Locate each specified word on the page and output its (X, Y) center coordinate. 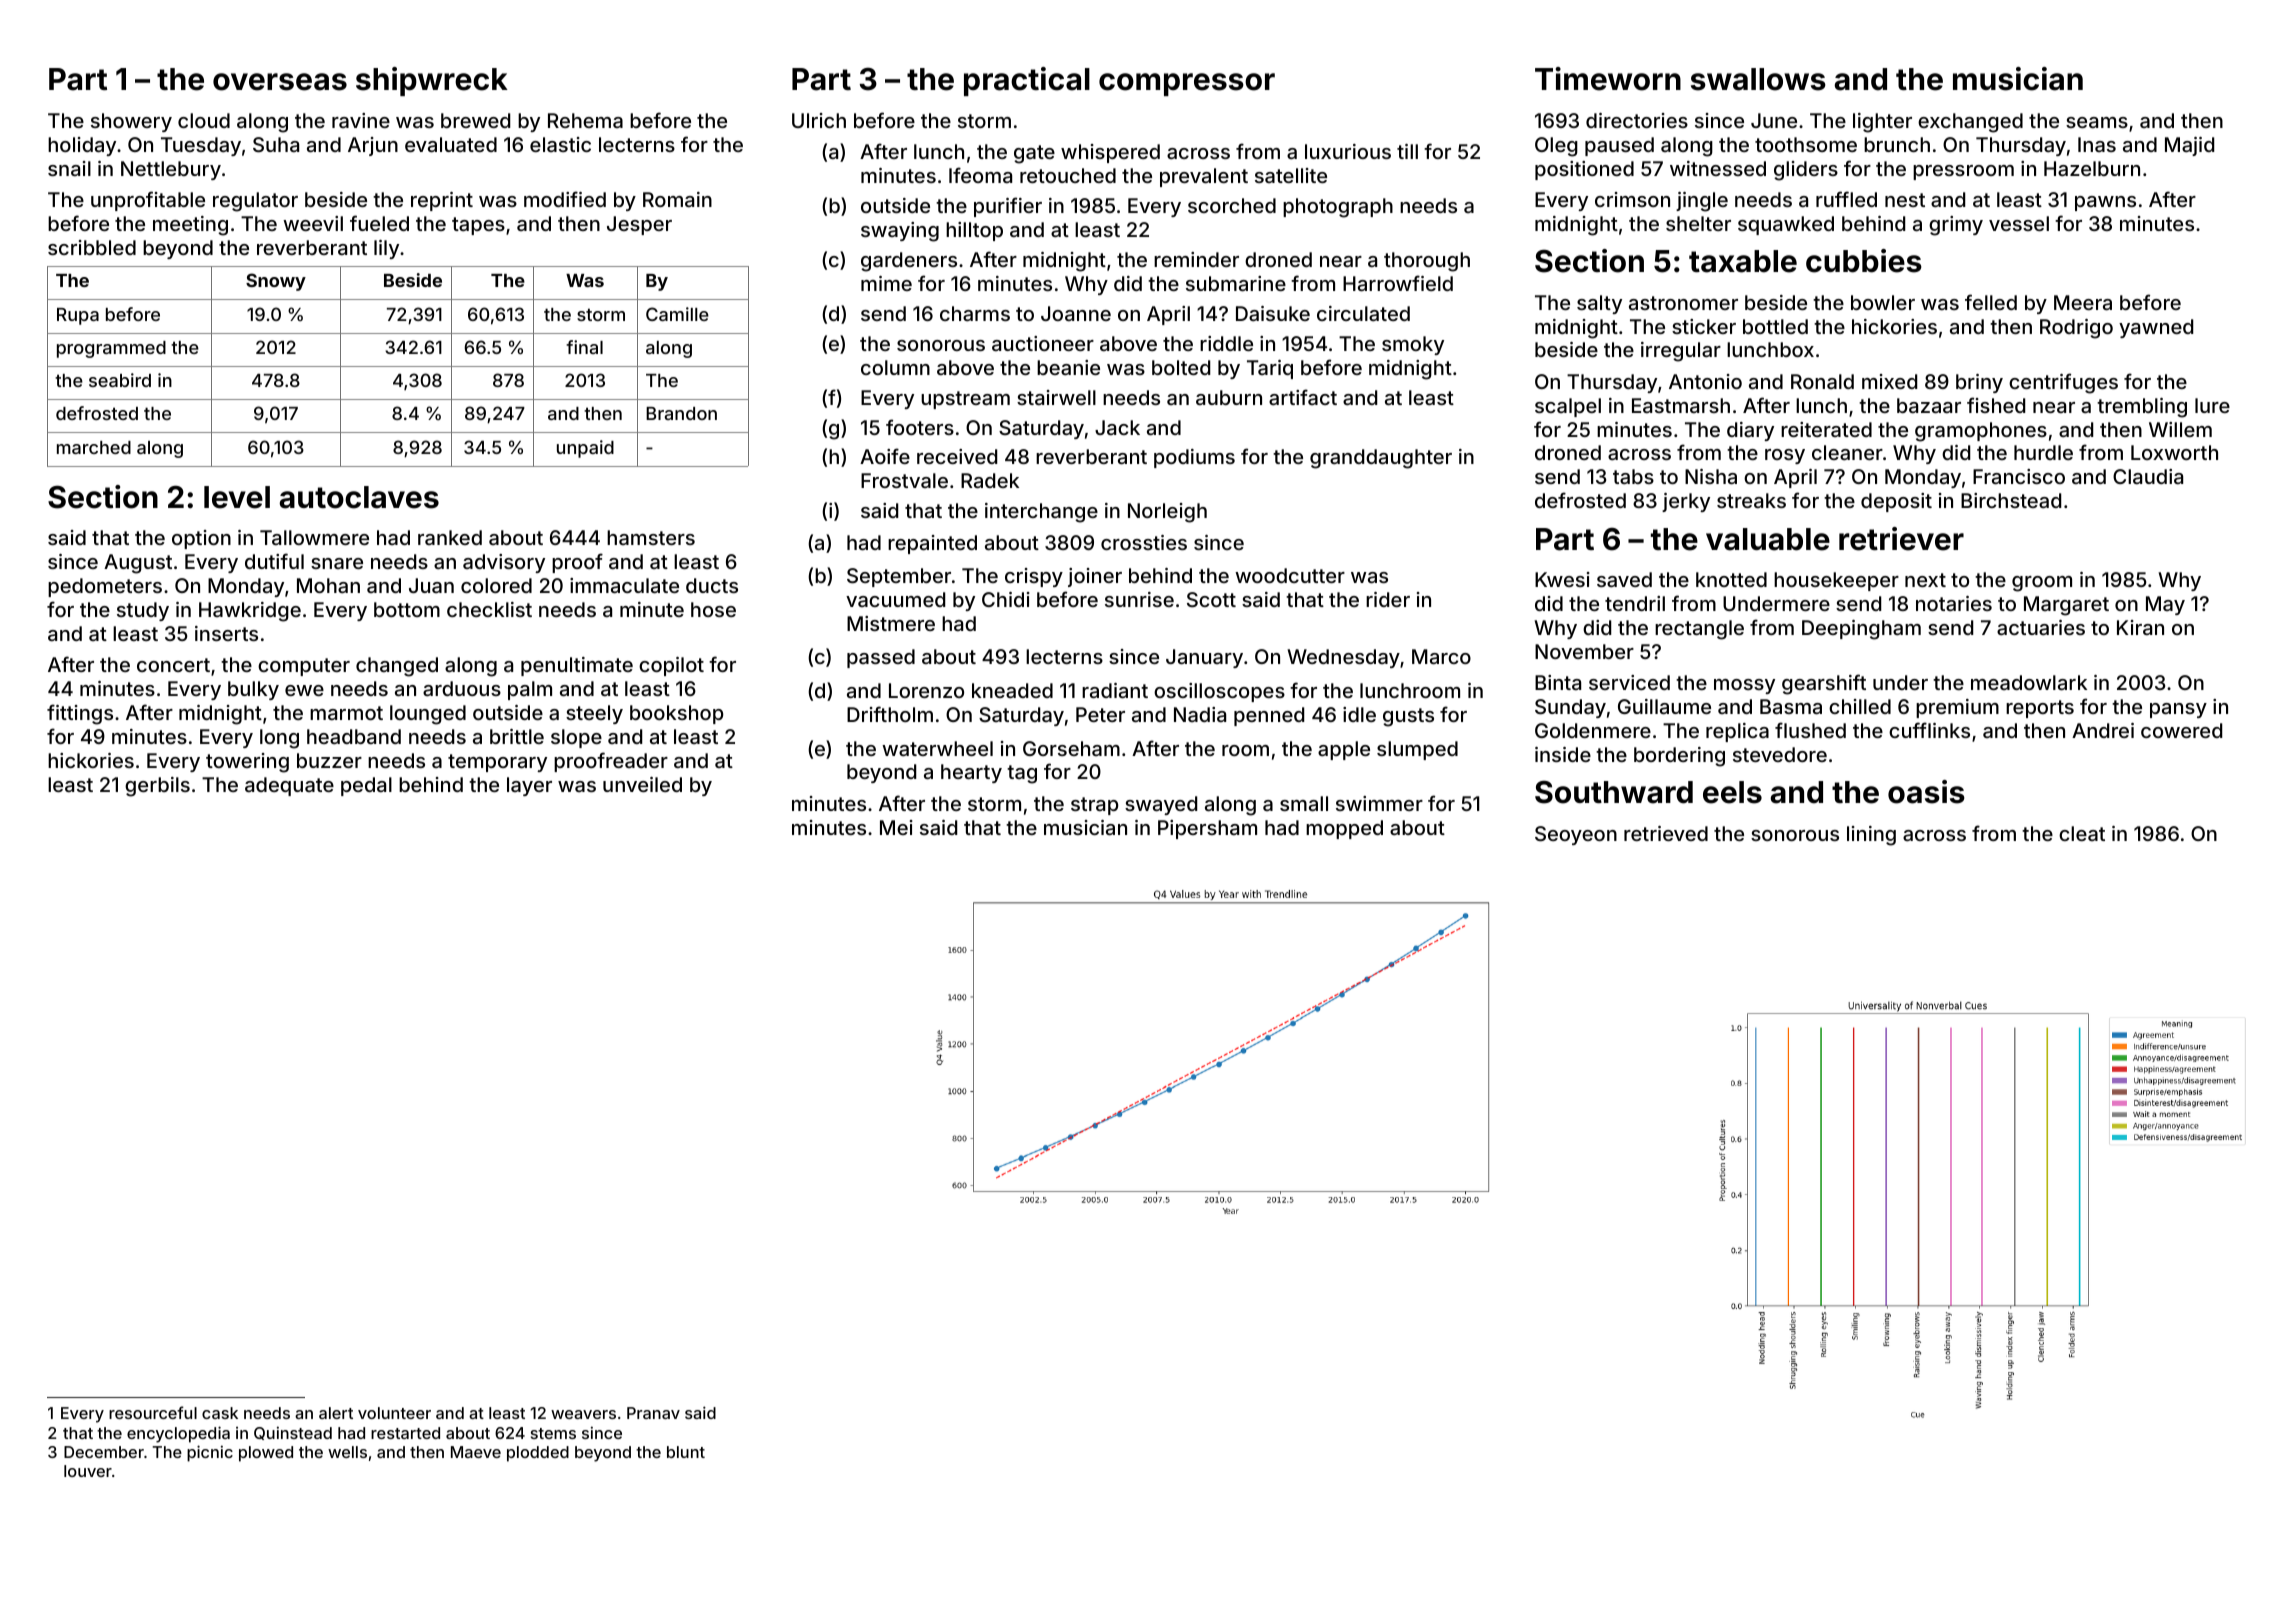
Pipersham (1207, 829)
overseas (280, 82)
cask (220, 1413)
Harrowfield (1398, 283)
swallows (1758, 79)
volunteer (394, 1413)
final (584, 347)
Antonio (1705, 381)
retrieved (1666, 833)
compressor (1187, 84)
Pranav (653, 1413)
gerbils (157, 787)
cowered (2181, 730)
